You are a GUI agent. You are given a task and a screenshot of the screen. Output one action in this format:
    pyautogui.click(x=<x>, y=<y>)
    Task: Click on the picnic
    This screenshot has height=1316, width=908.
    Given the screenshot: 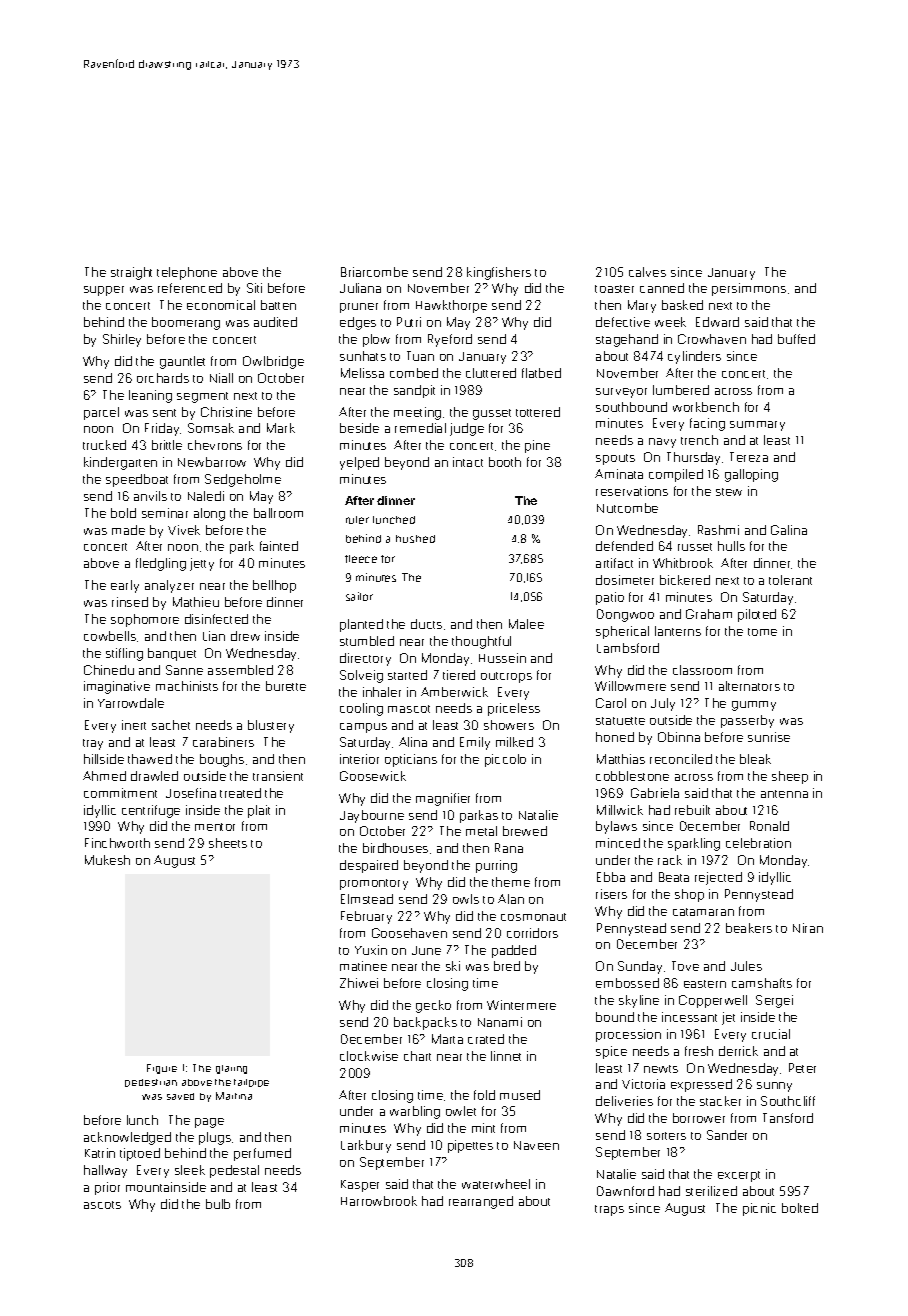 What is the action you would take?
    pyautogui.click(x=759, y=1209)
